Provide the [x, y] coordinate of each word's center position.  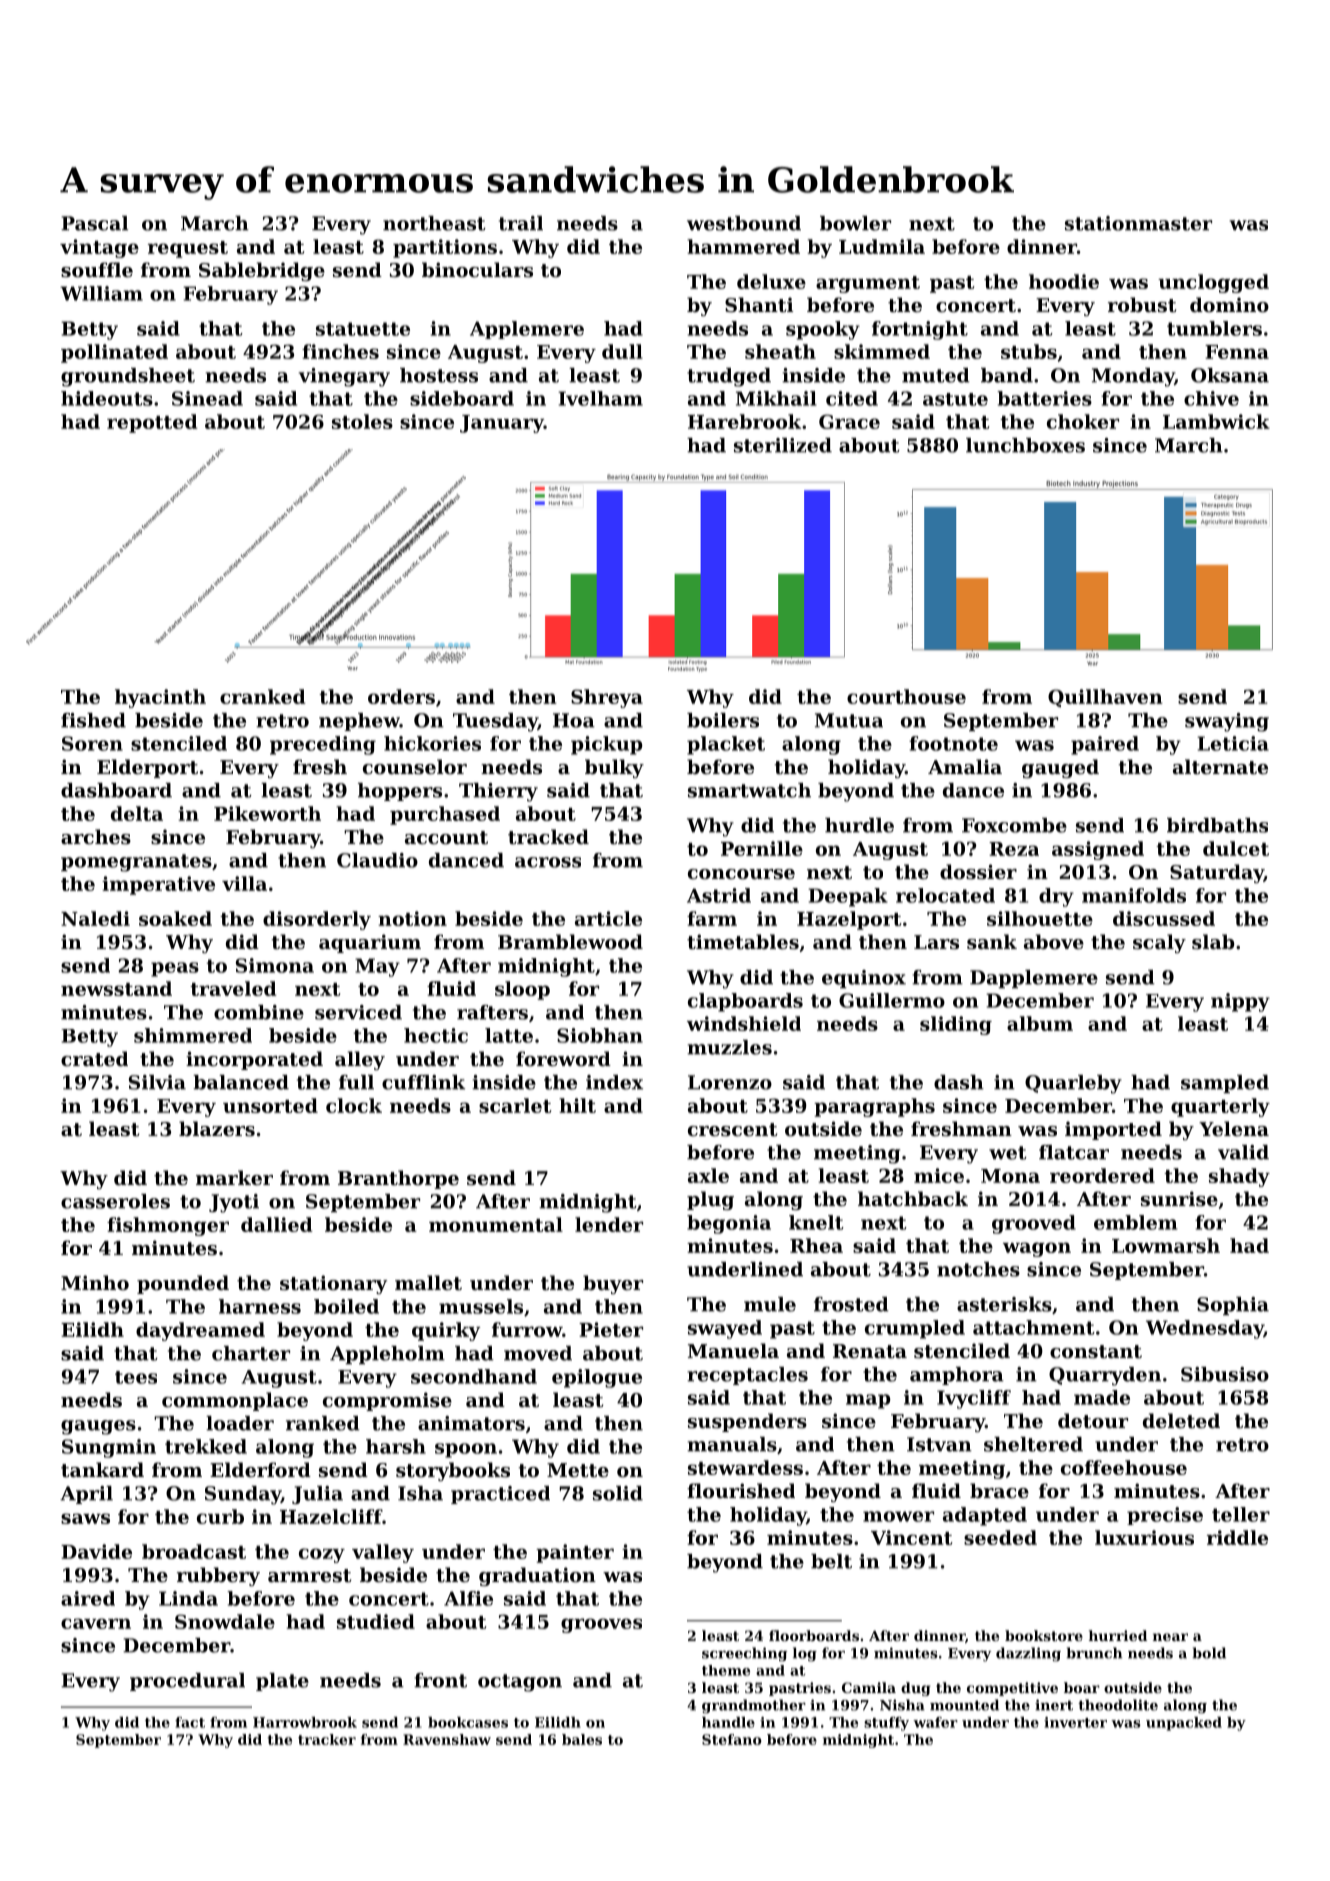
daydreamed [200, 1331]
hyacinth [160, 698]
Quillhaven [1105, 698]
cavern [96, 1623]
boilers [723, 720]
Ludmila [882, 246]
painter [575, 1553]
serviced [358, 1012]
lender [609, 1224]
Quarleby [1073, 1084]
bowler [855, 223]
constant [1096, 1352]
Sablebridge [262, 271]
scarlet [515, 1105]
